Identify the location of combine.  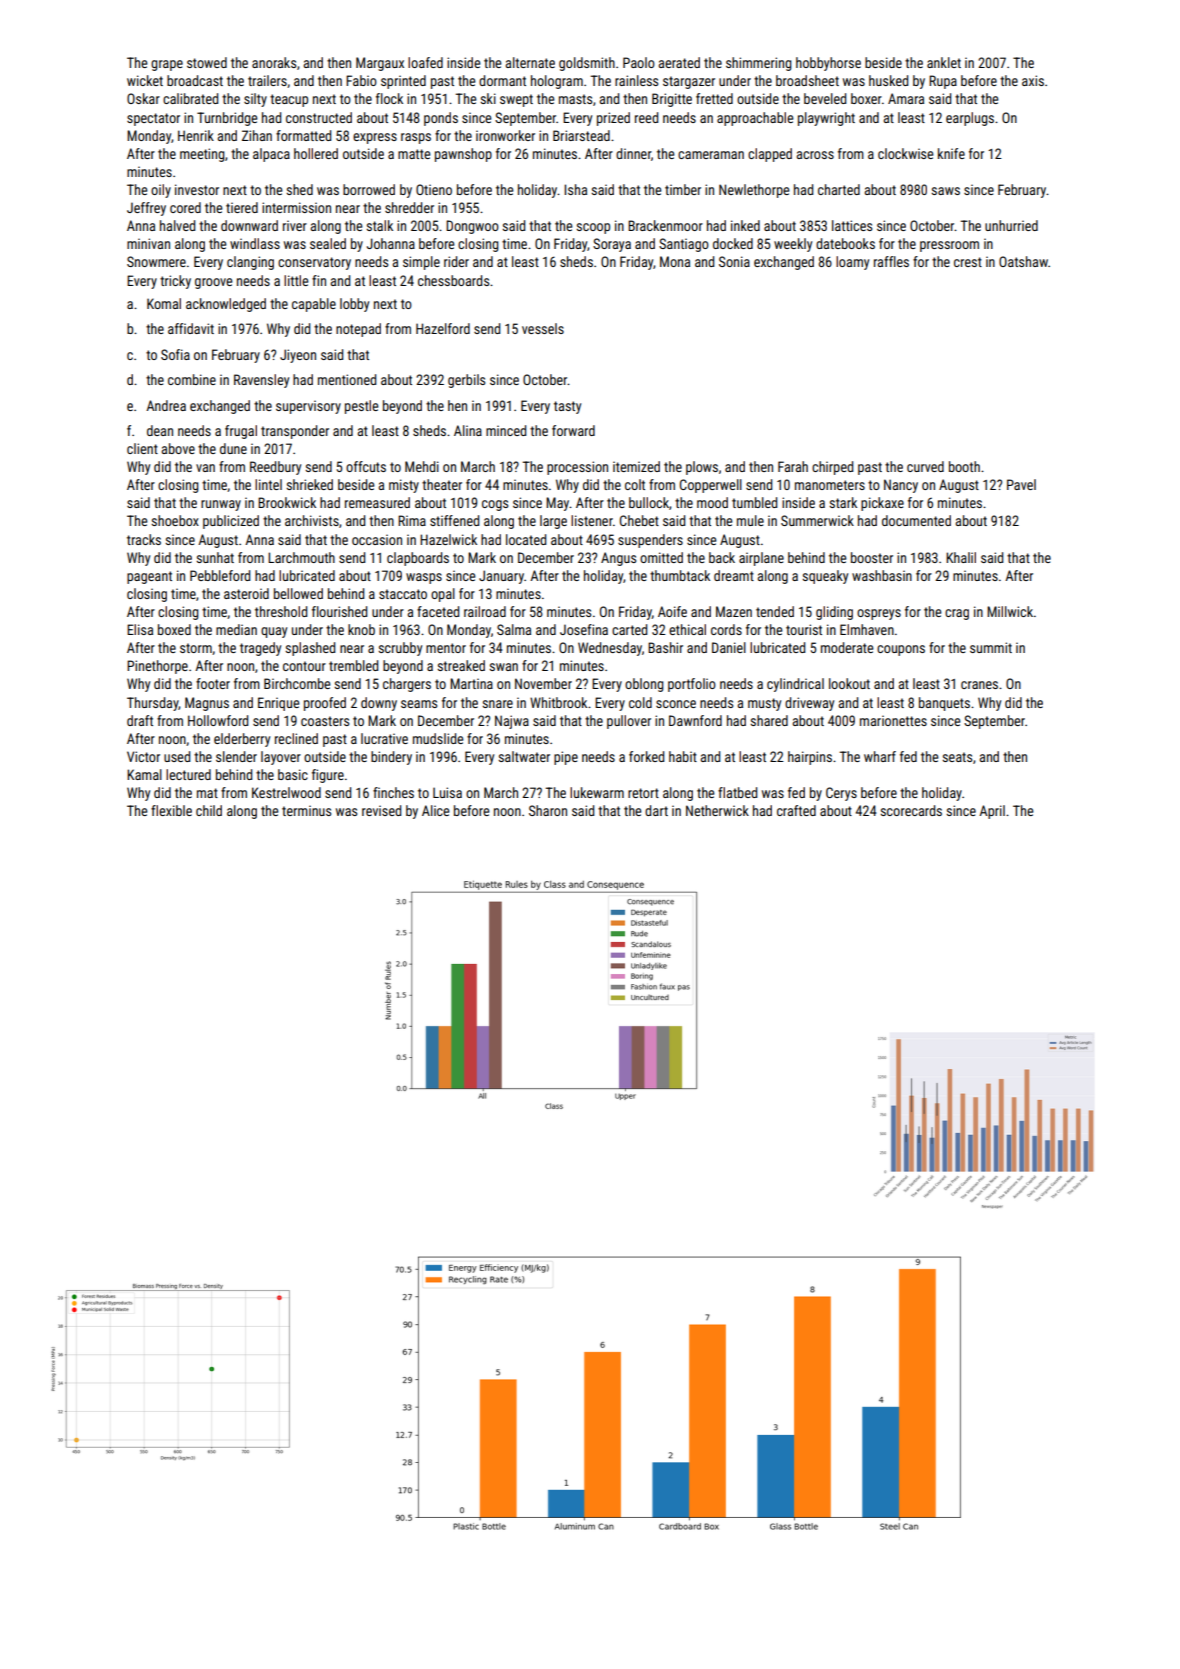
(192, 379).
